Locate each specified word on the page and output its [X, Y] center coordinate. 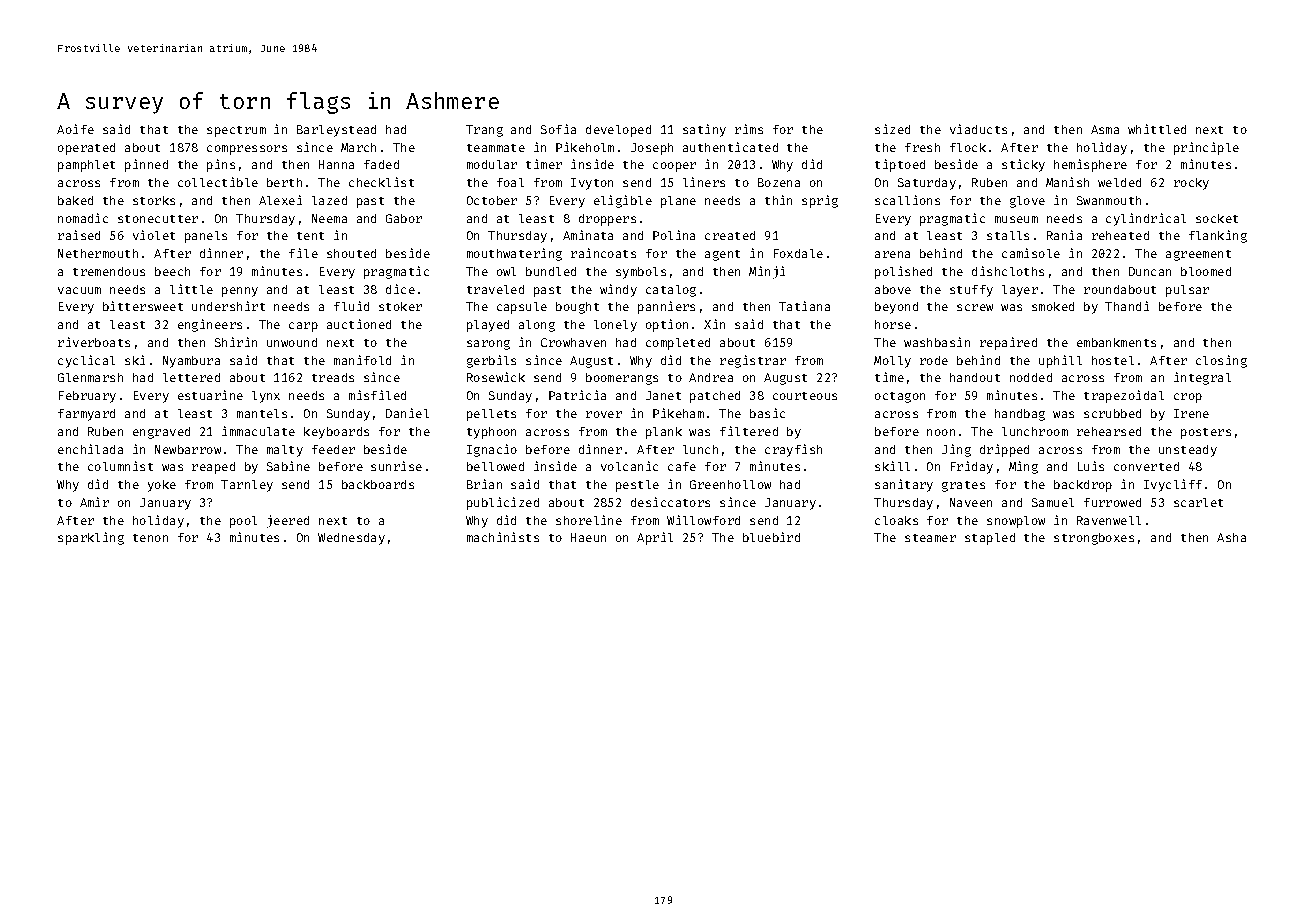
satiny [704, 130]
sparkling [91, 538]
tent [310, 236]
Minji [767, 272]
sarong [488, 345]
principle [1206, 148]
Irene [1191, 413]
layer [1020, 291]
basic [767, 413]
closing [1221, 361]
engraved [161, 433]
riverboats [94, 342]
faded [381, 164]
